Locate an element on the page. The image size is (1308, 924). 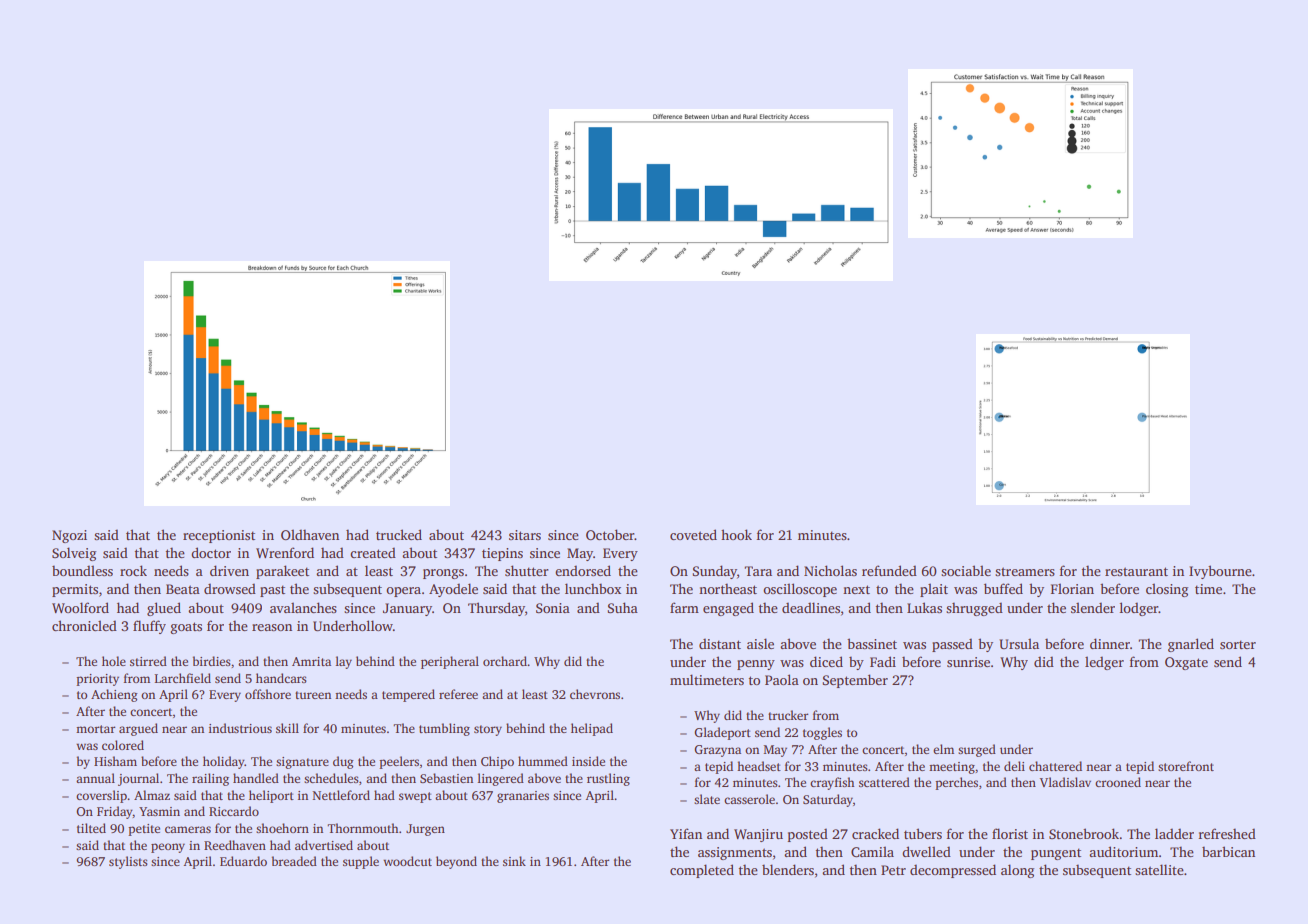
surged is located at coordinates (977, 750).
